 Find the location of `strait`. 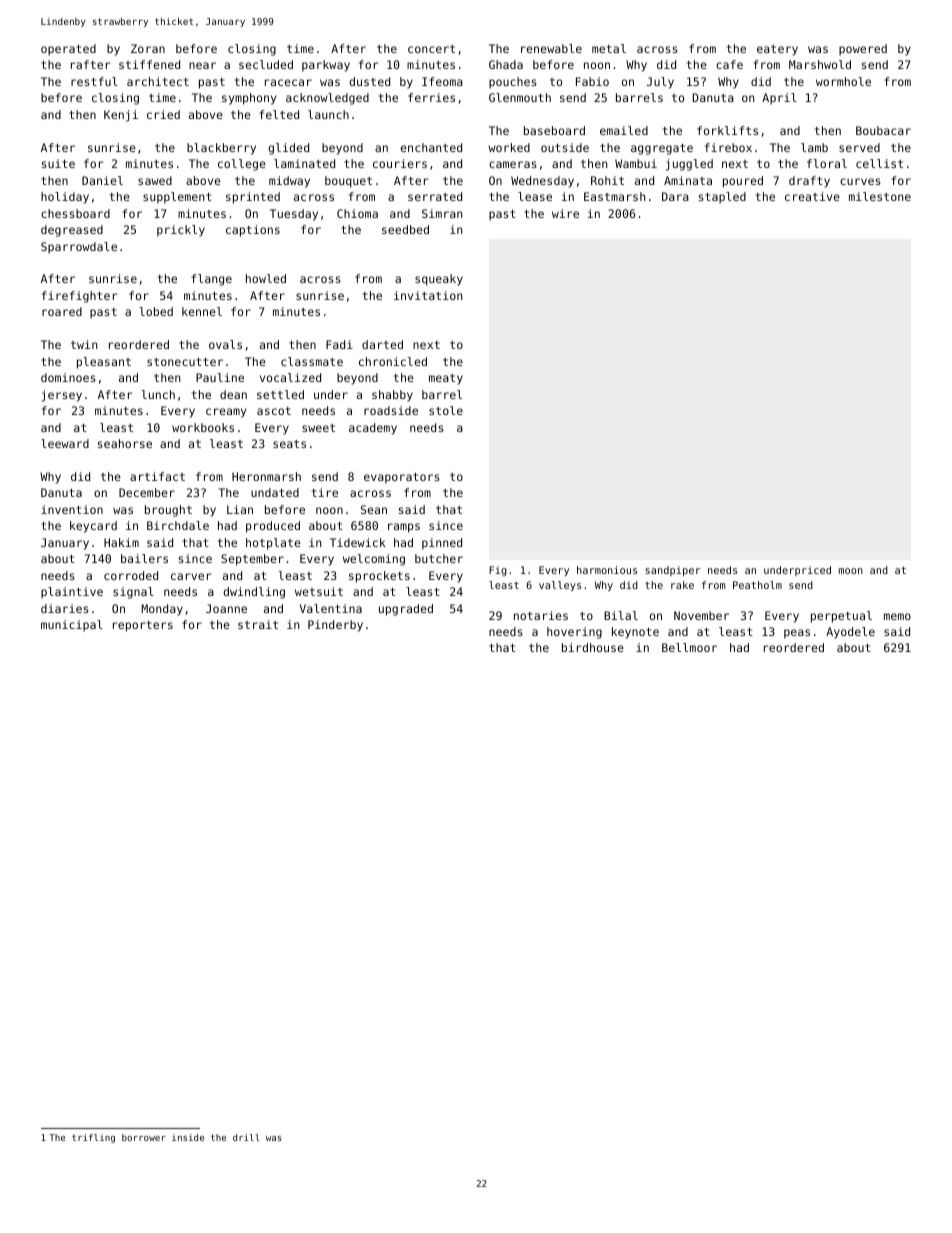

strait is located at coordinates (258, 624).
